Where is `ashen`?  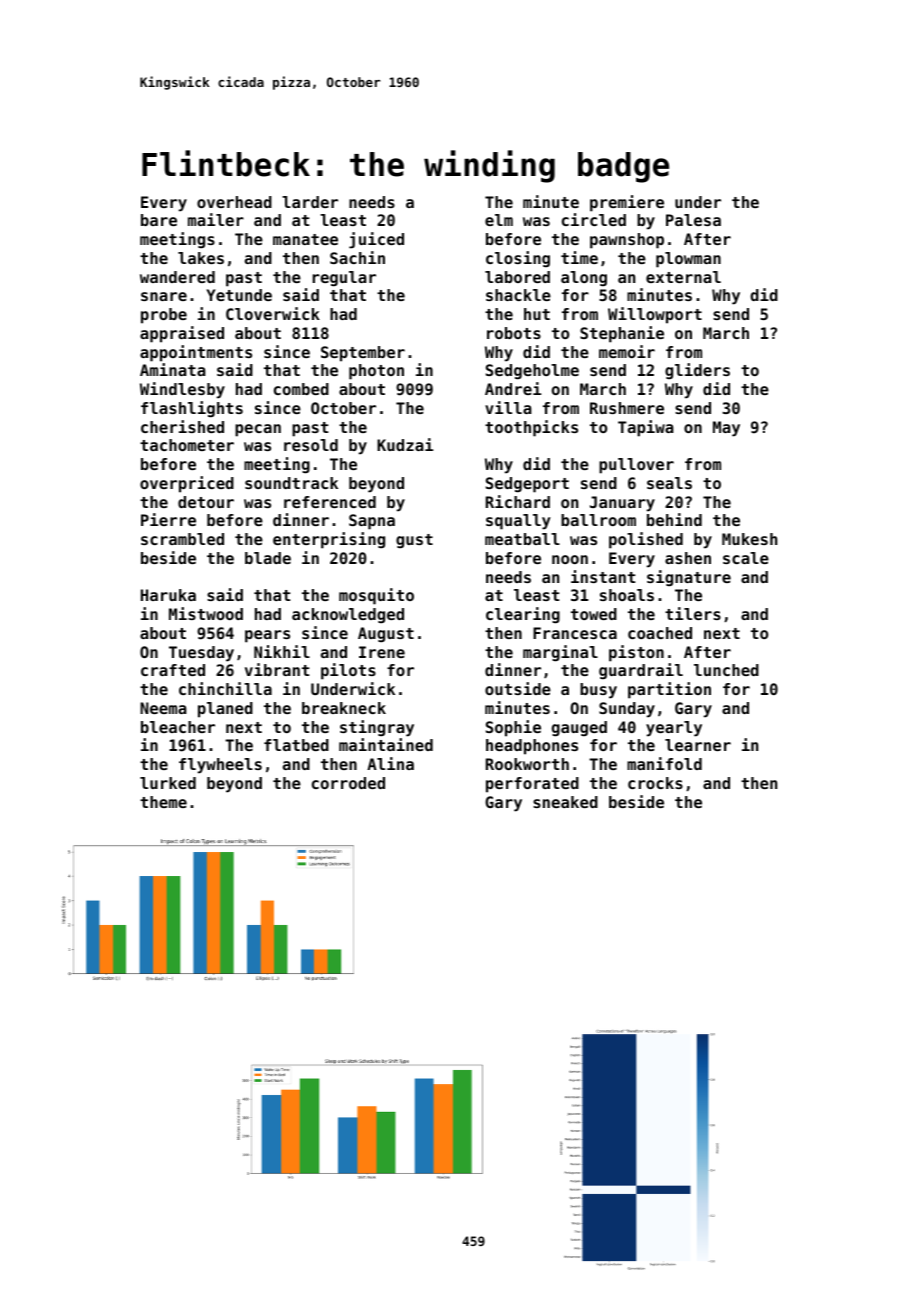
ashen is located at coordinates (688, 558).
